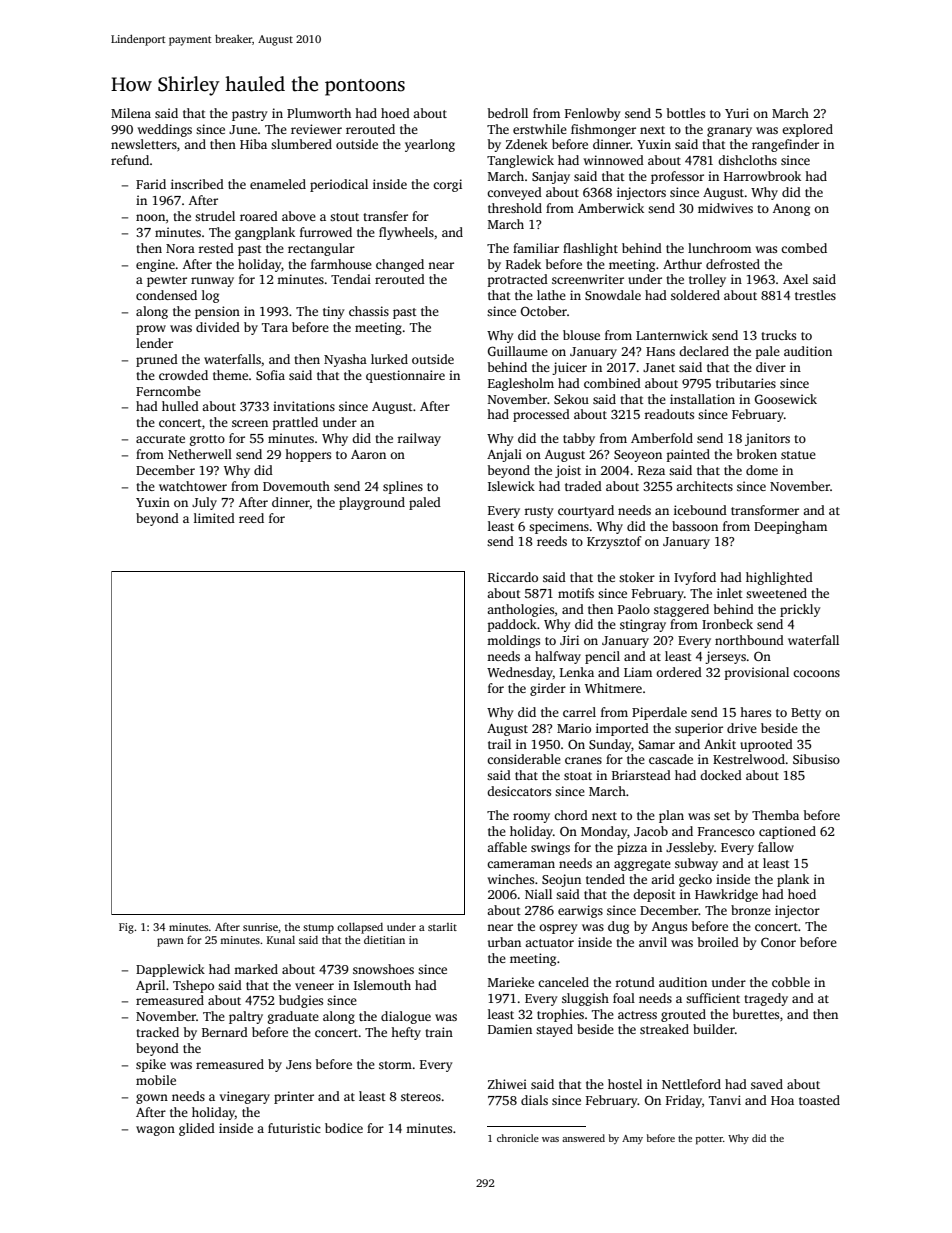 Image resolution: width=952 pixels, height=1233 pixels. I want to click on cocoons, so click(816, 673).
